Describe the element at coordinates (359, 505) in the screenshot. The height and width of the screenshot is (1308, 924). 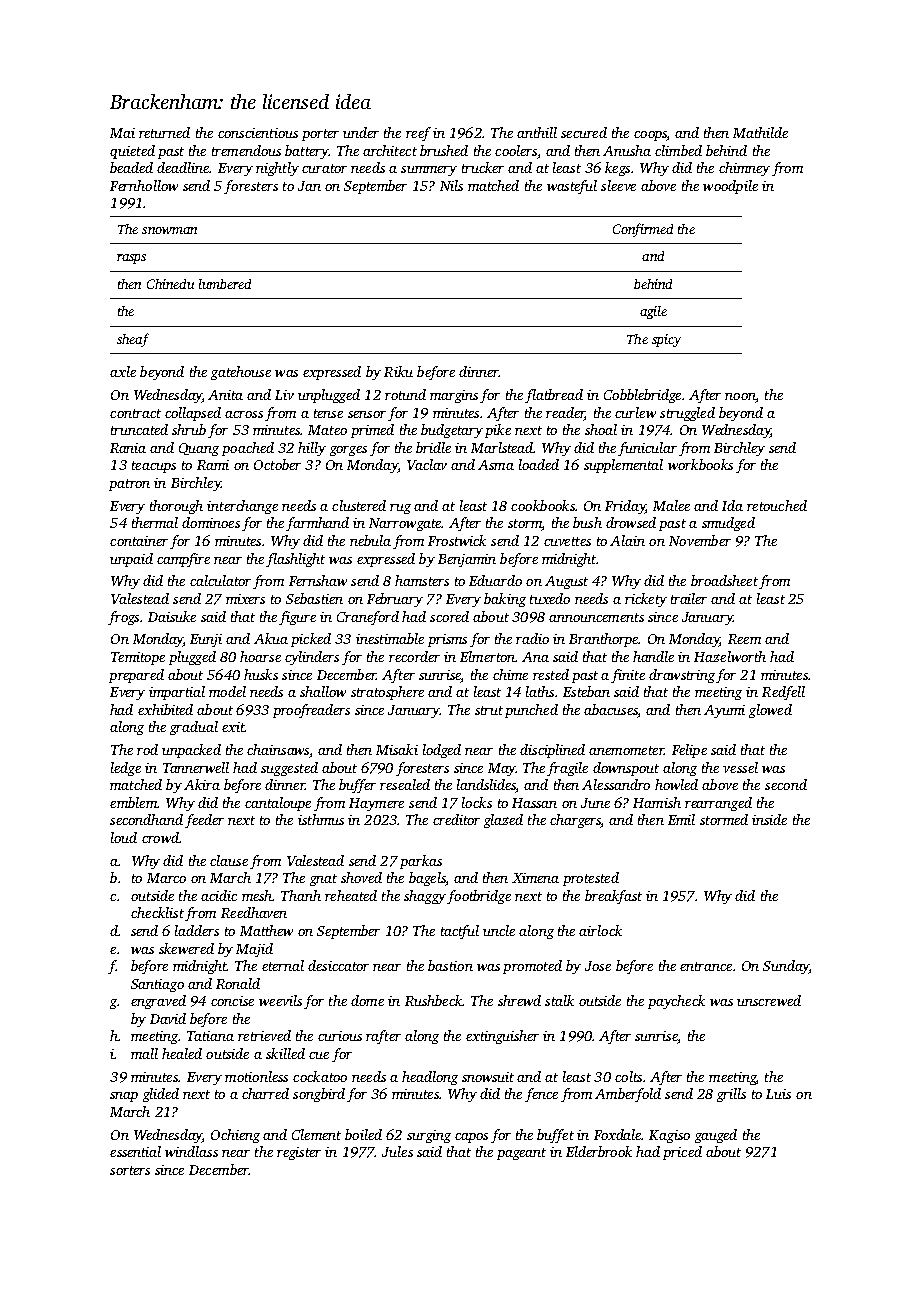
I see `clustered` at that location.
